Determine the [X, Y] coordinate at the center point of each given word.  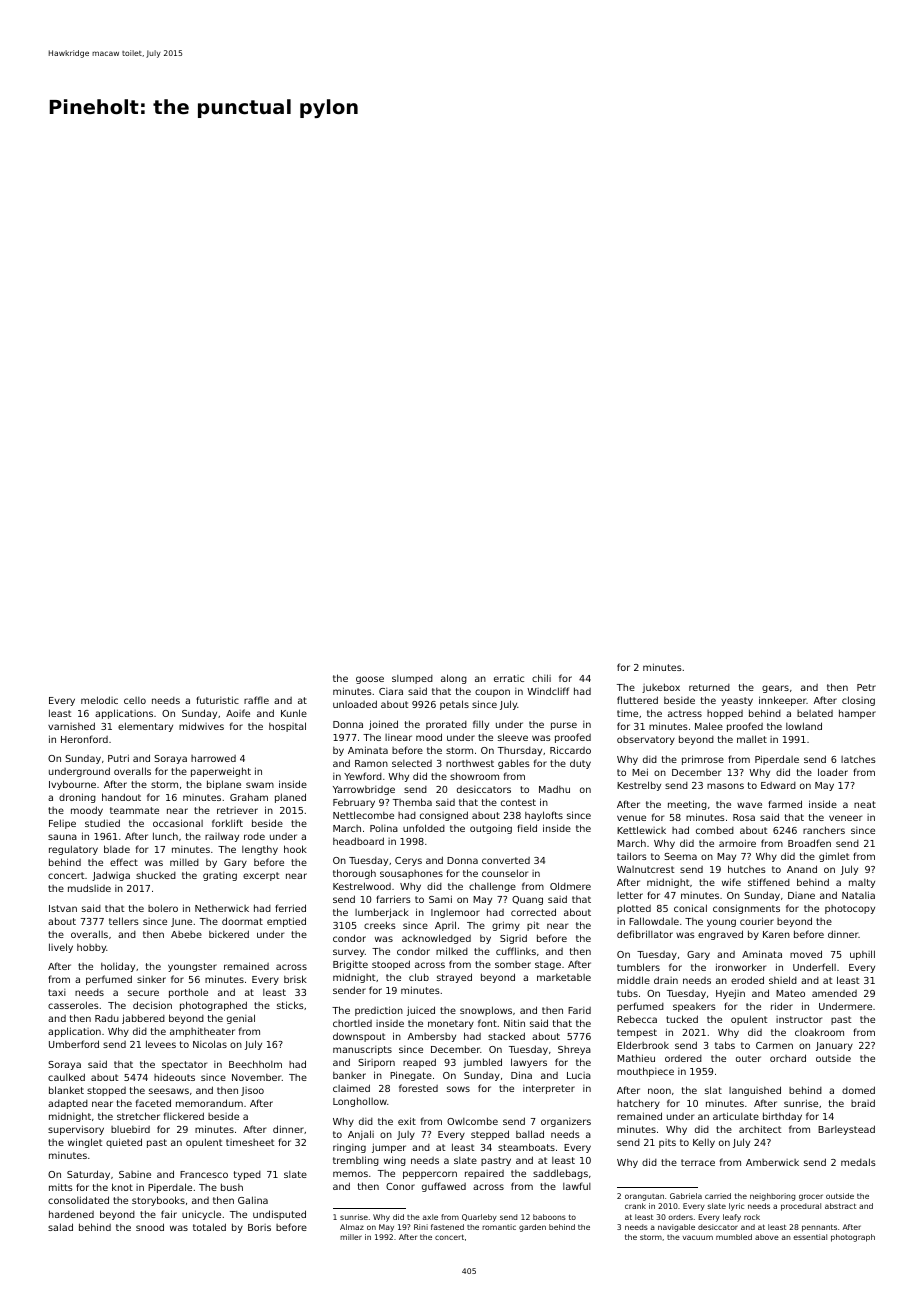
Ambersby [432, 1037]
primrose [703, 760]
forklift [227, 823]
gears [775, 689]
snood [150, 1227]
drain [666, 980]
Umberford [74, 1044]
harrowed [213, 758]
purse [564, 726]
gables [514, 764]
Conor [400, 1186]
